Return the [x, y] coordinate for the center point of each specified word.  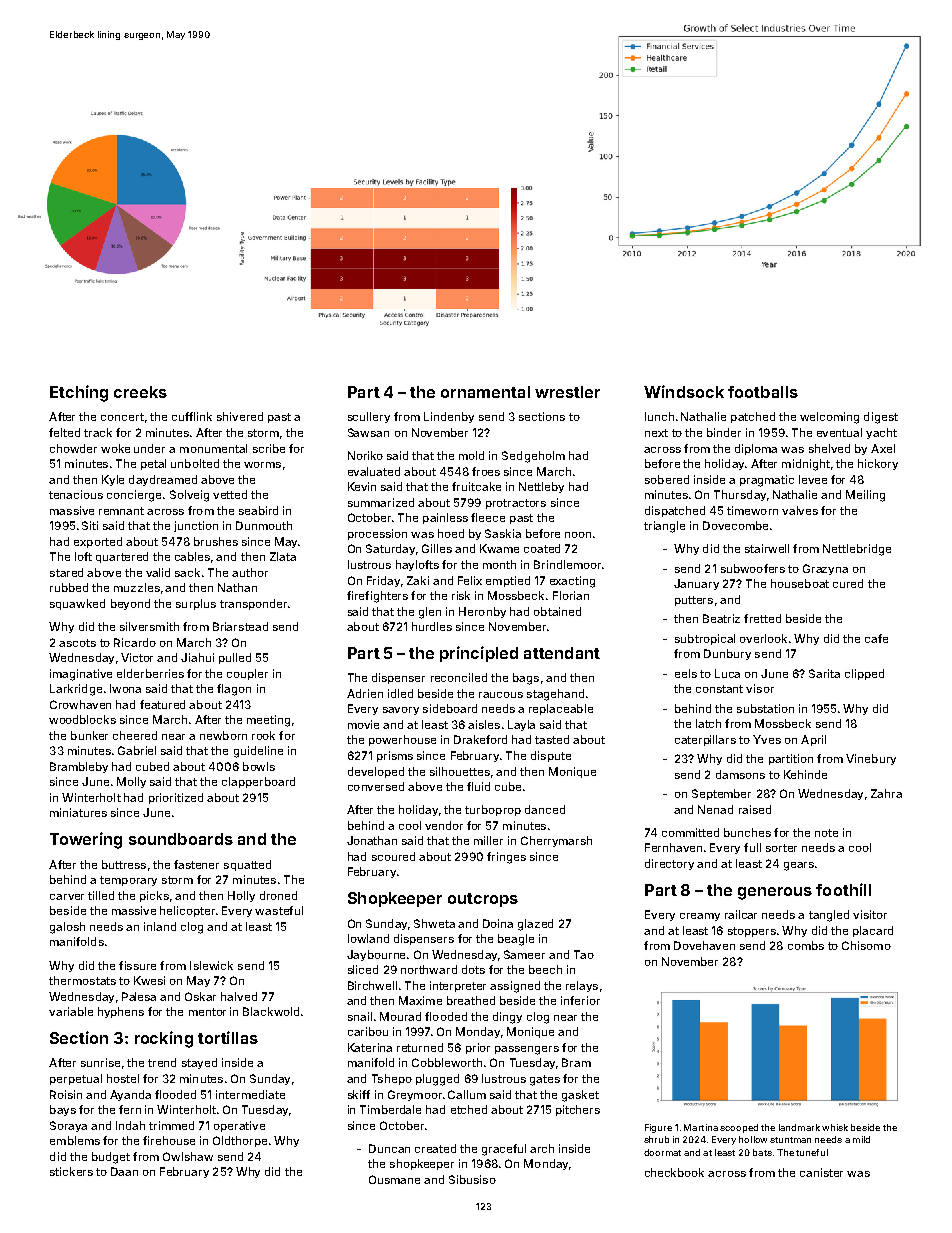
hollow [753, 1139]
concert [122, 417]
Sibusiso [472, 1179]
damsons [740, 774]
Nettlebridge [857, 550]
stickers [71, 1171]
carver [67, 897]
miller [488, 840]
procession [377, 534]
